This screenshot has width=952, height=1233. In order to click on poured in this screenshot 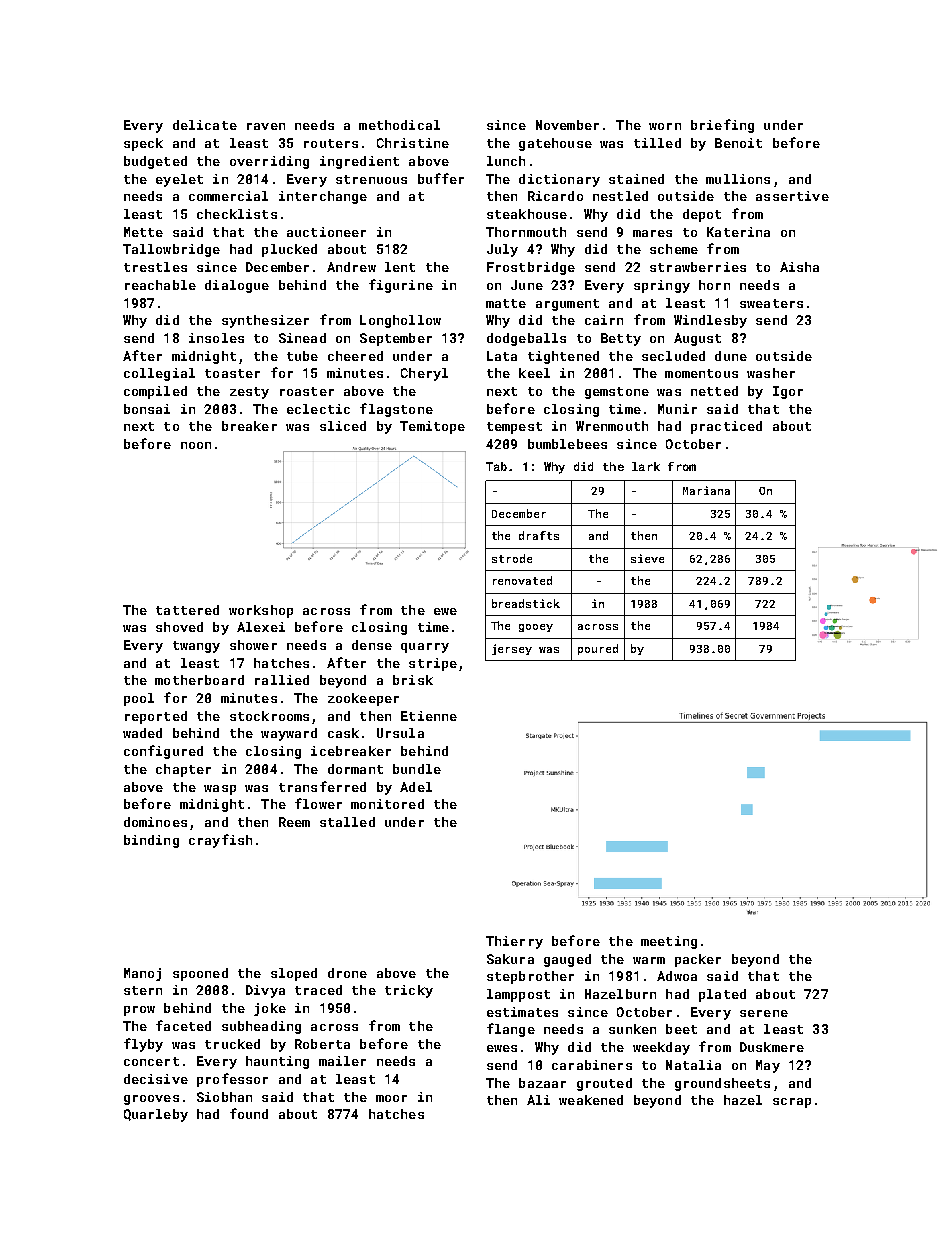, I will do `click(598, 649)`.
